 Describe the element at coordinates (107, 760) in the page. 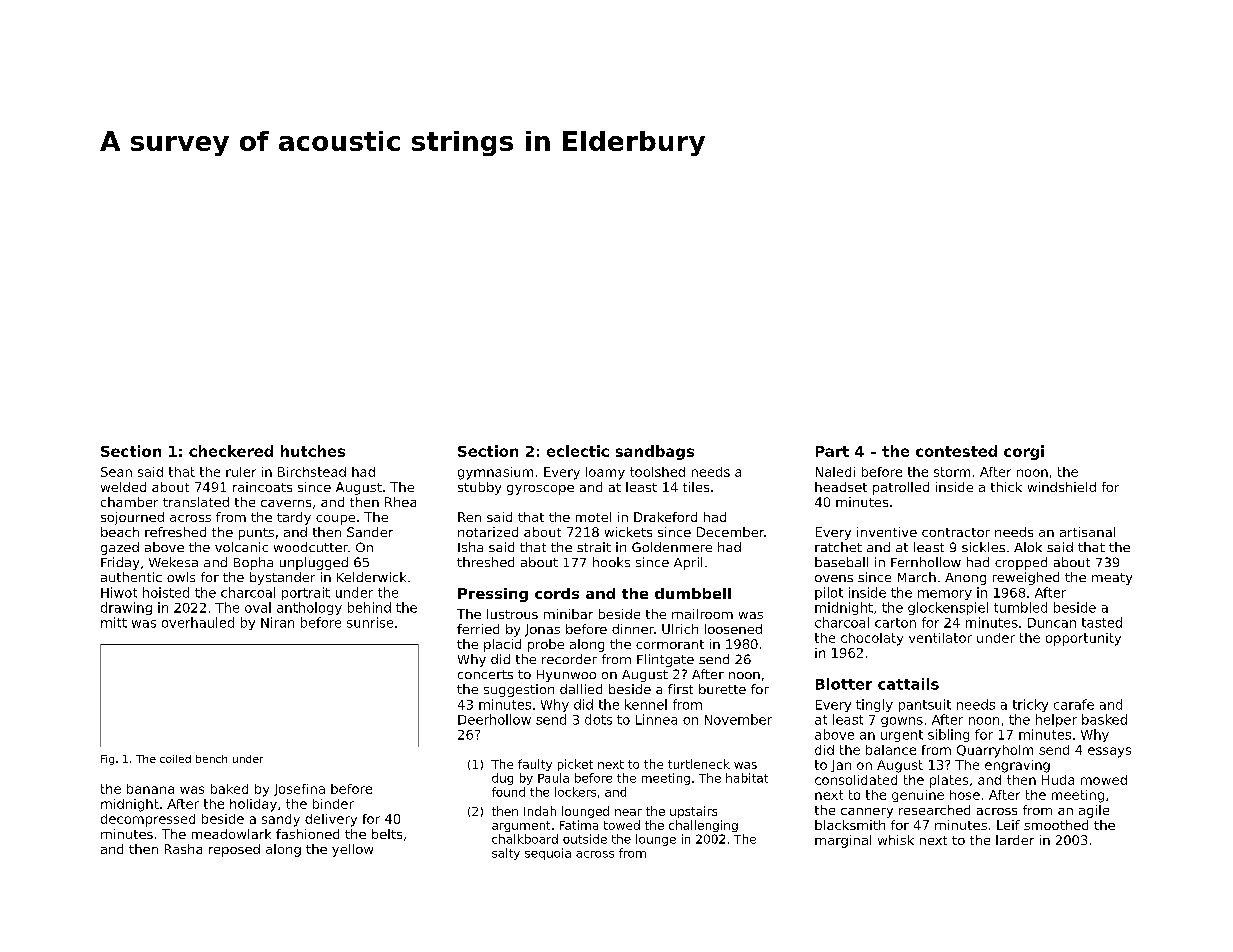

I see `Fig` at that location.
